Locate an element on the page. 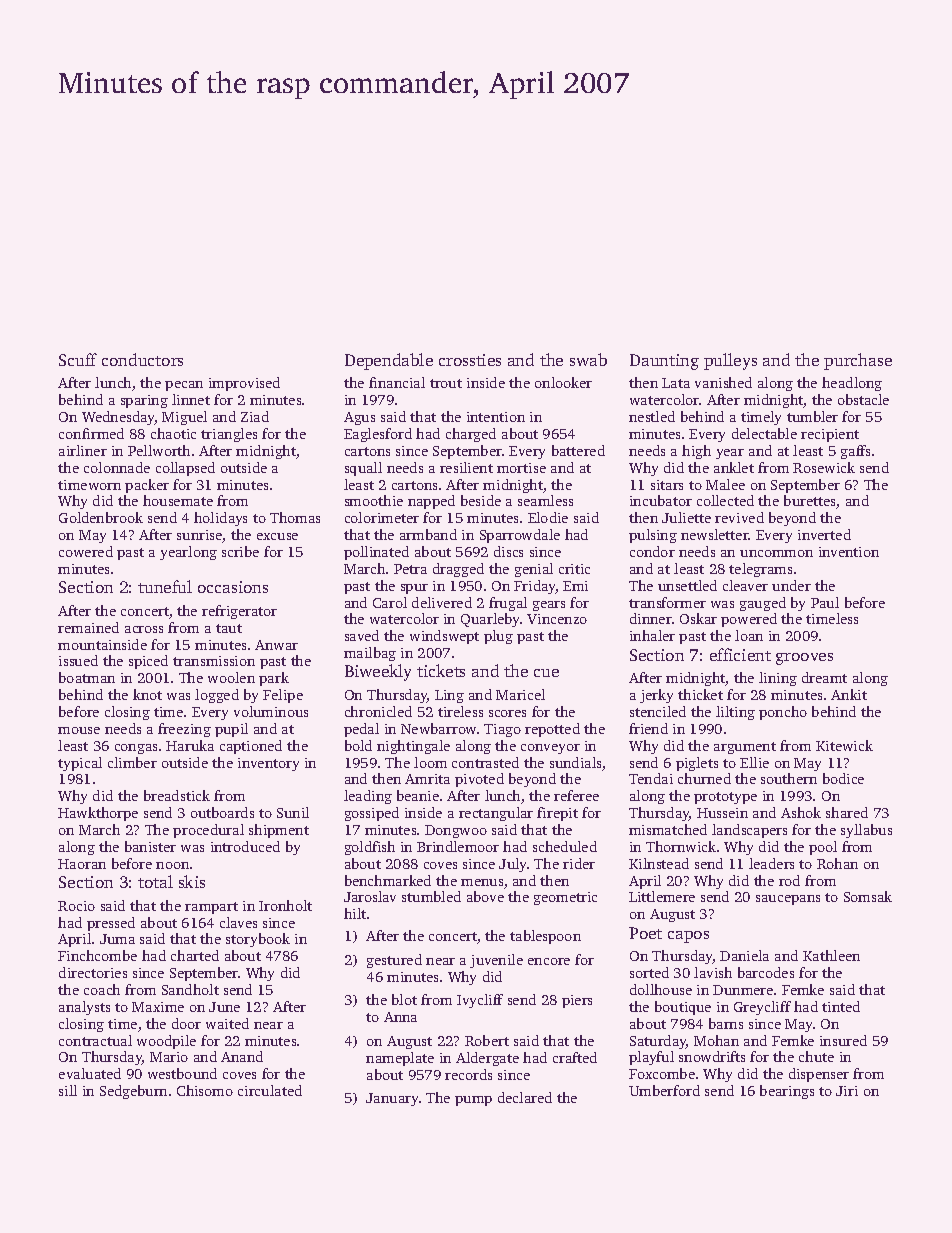 The width and height of the page is (952, 1233). Scuff is located at coordinates (78, 359).
